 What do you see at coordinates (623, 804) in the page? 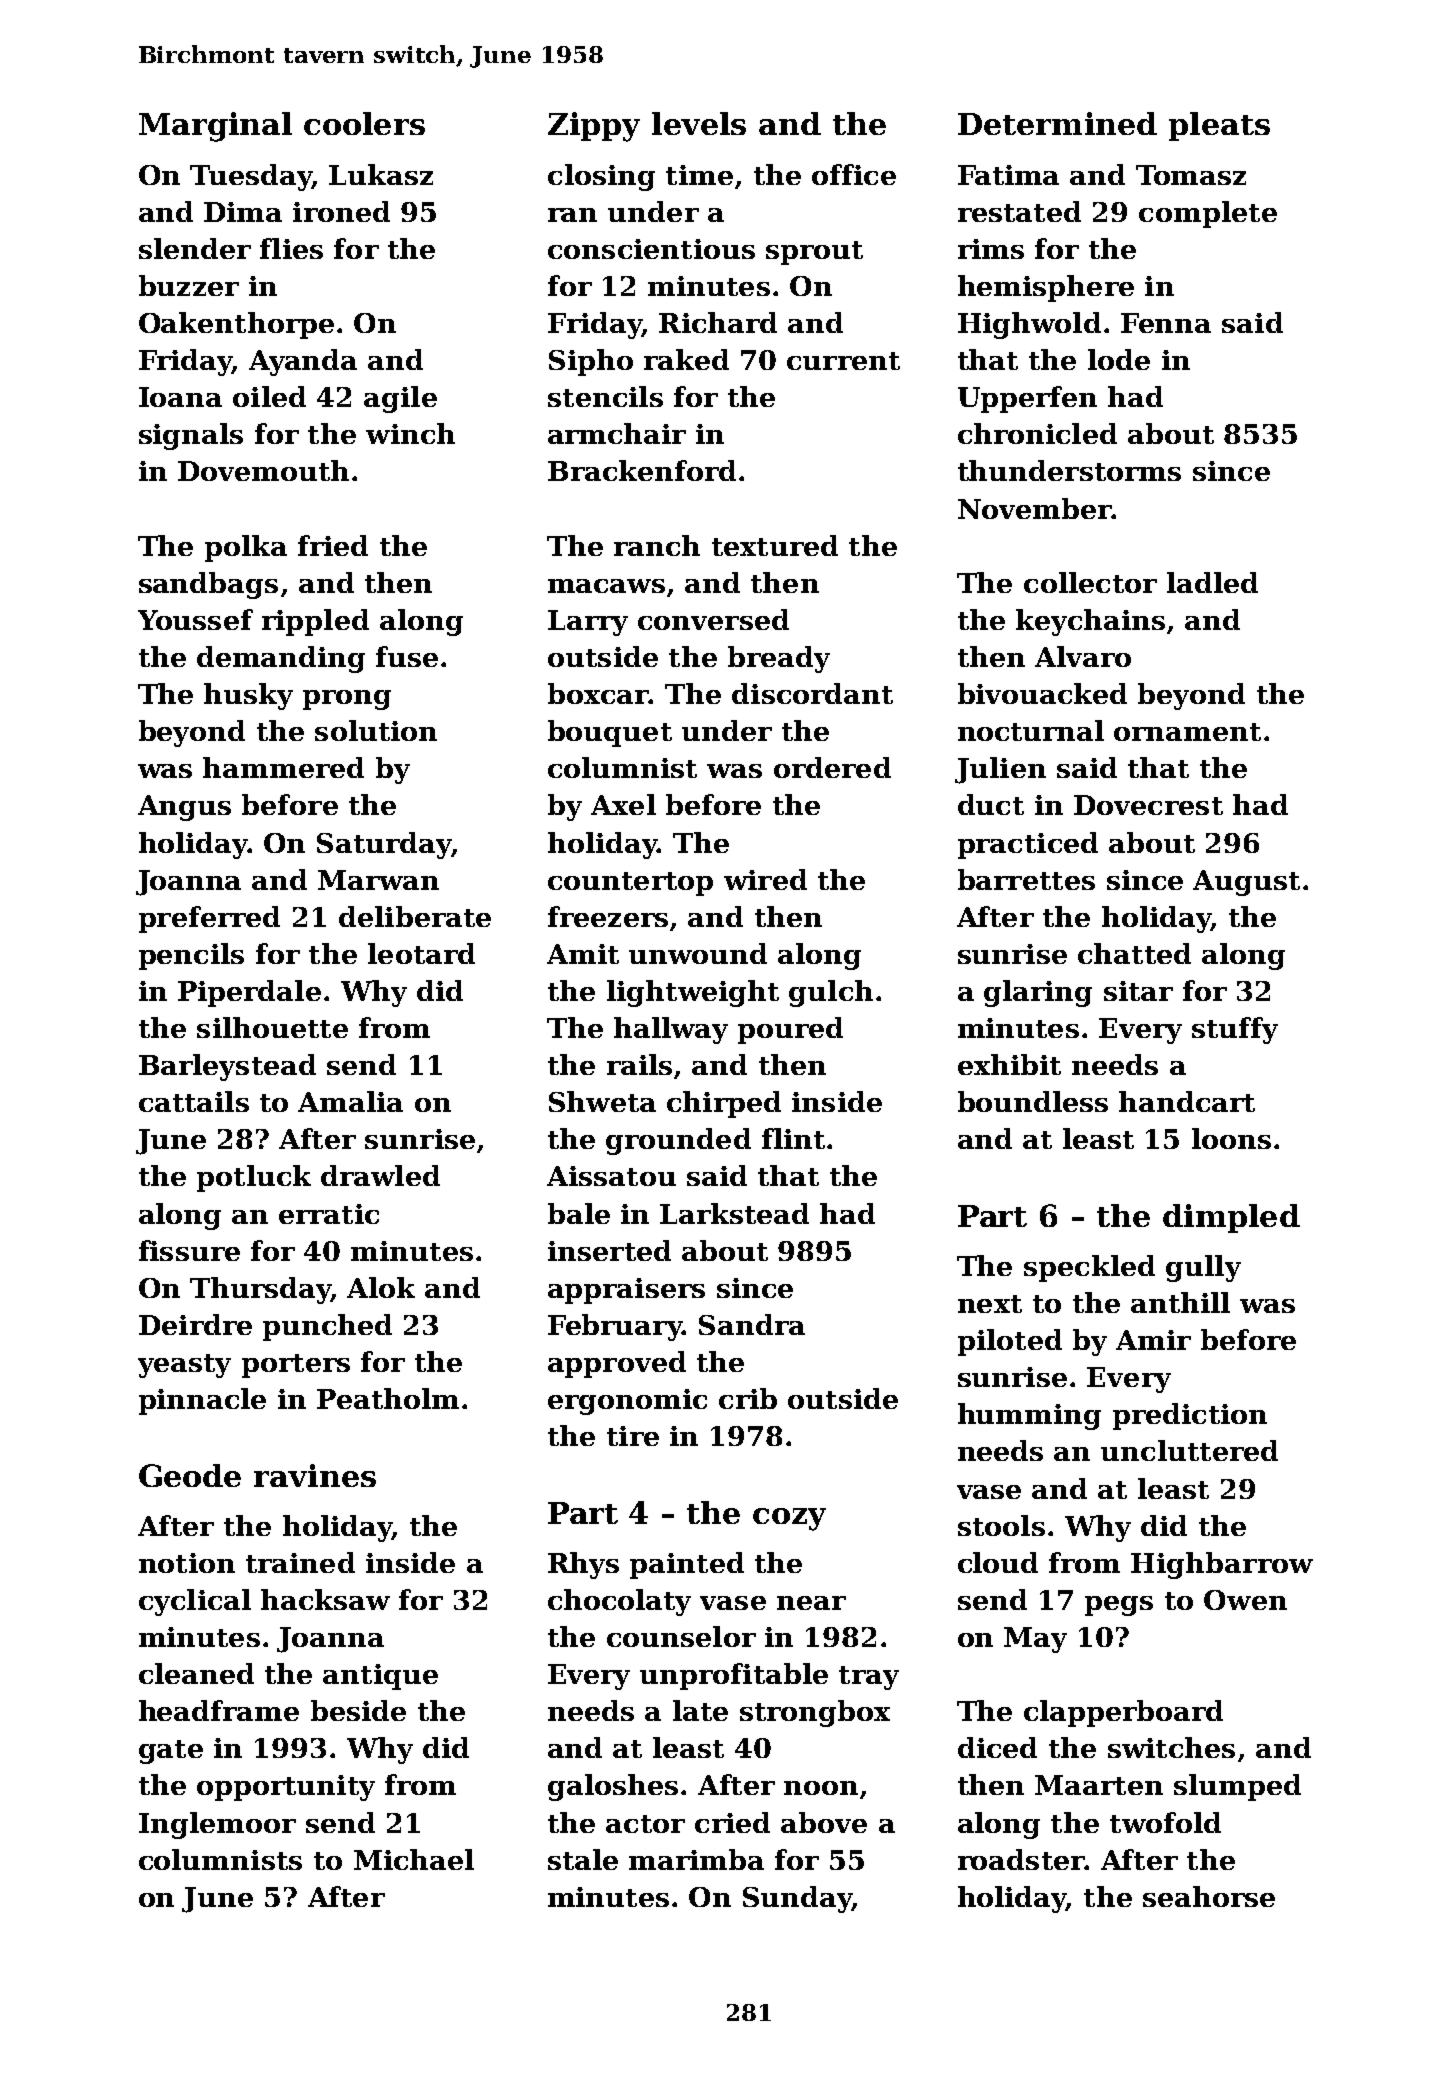
I see `Axel` at bounding box center [623, 804].
